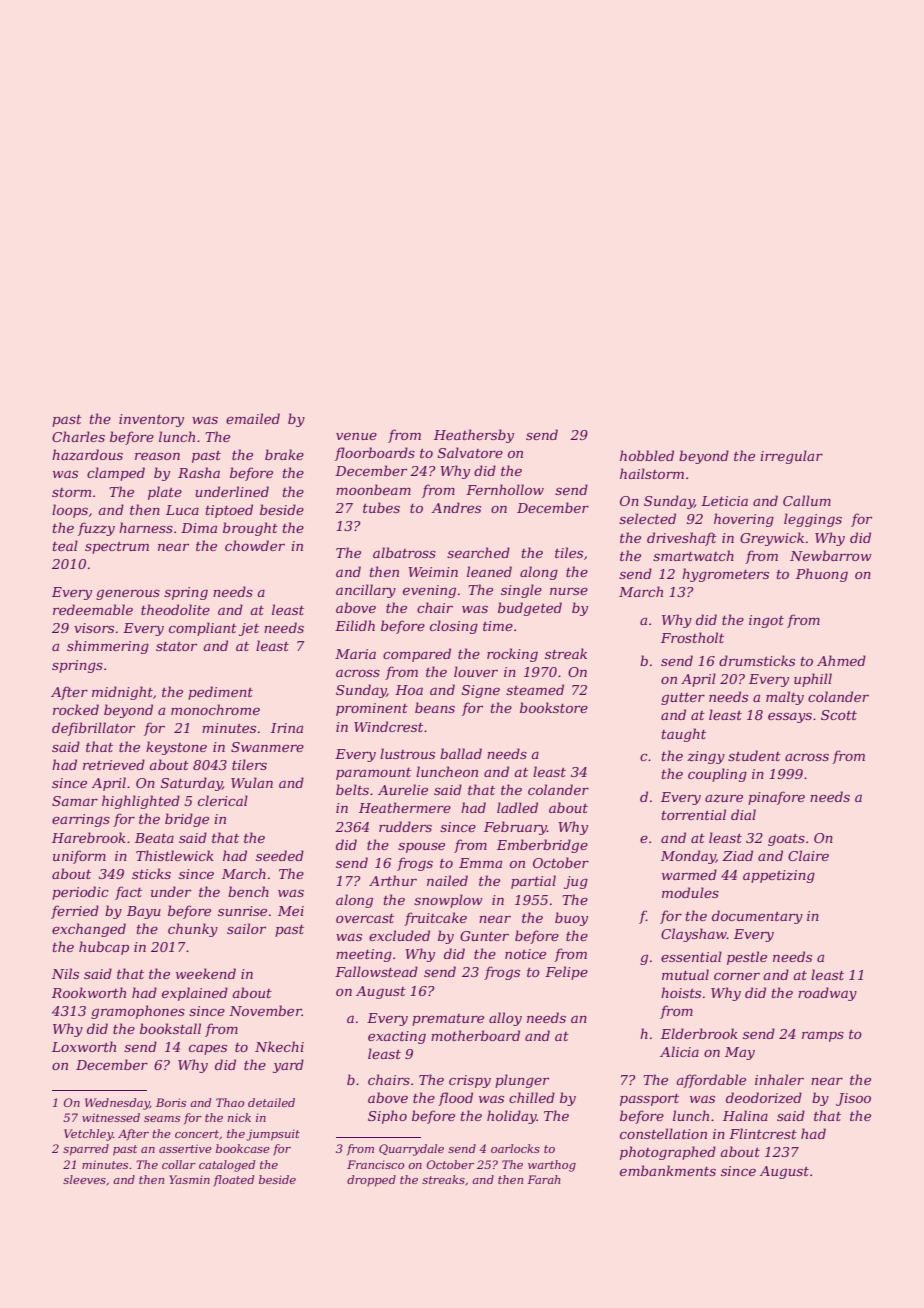 The image size is (924, 1308). I want to click on midnight, so click(122, 693).
